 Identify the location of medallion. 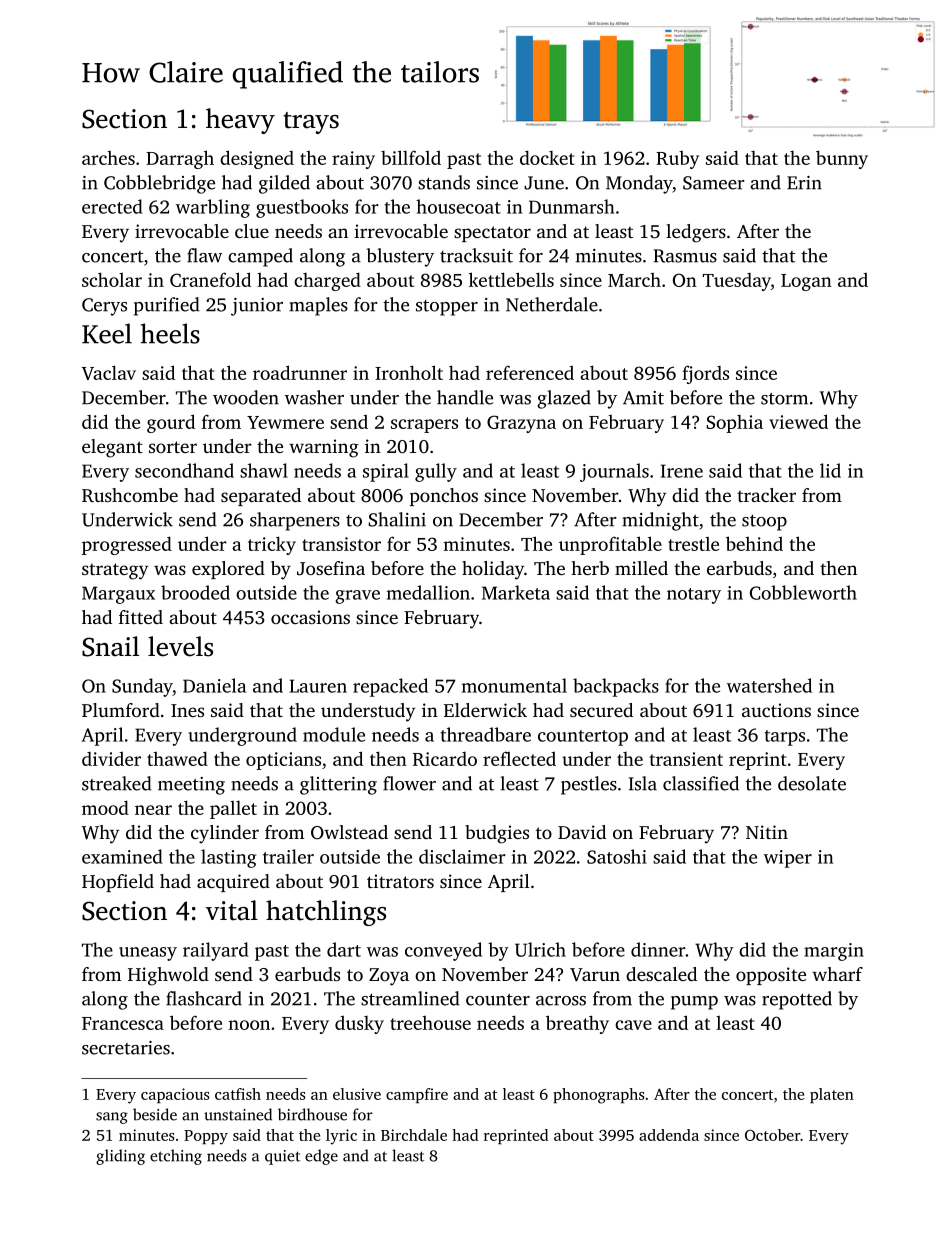
(428, 592).
